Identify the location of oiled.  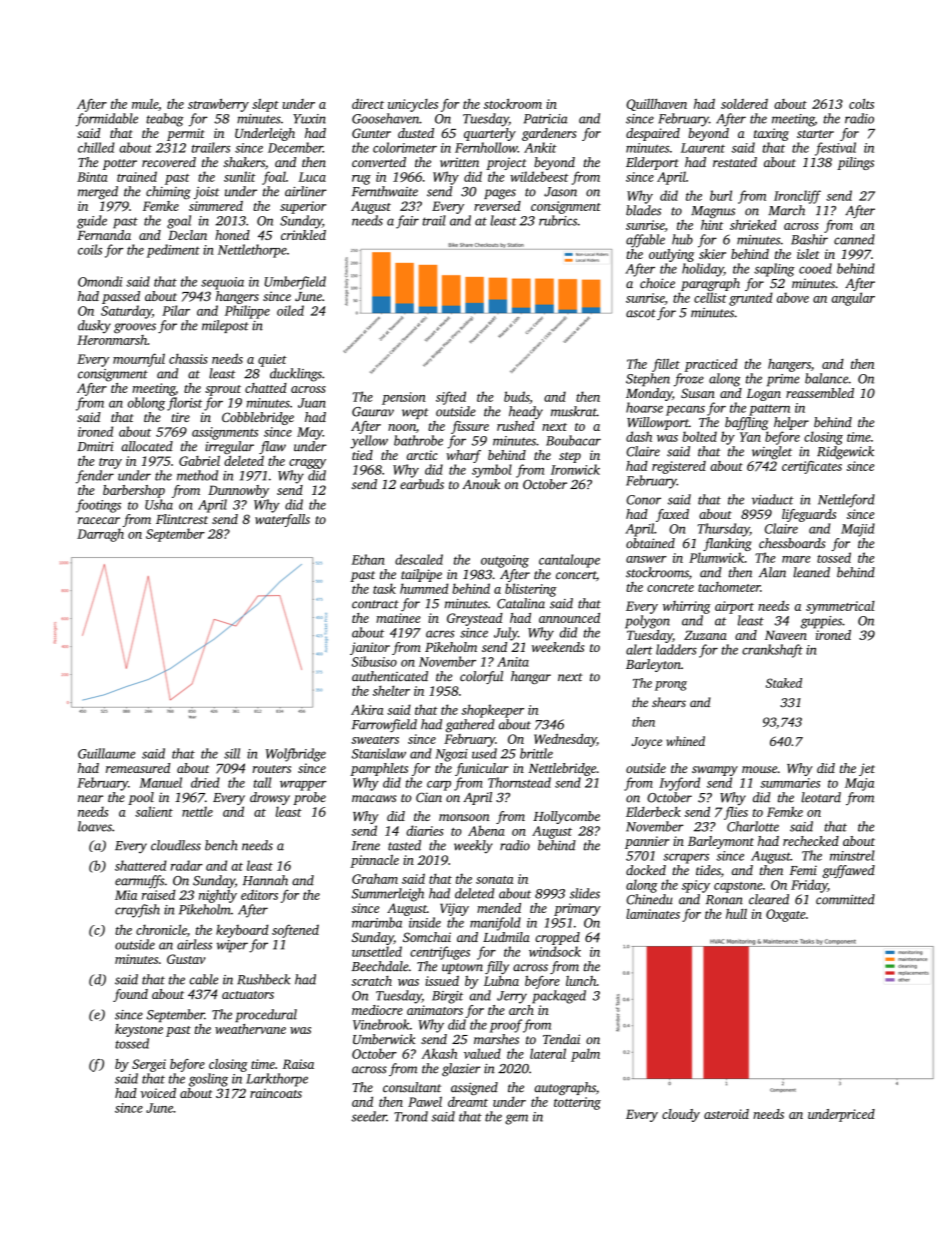
(290, 310).
